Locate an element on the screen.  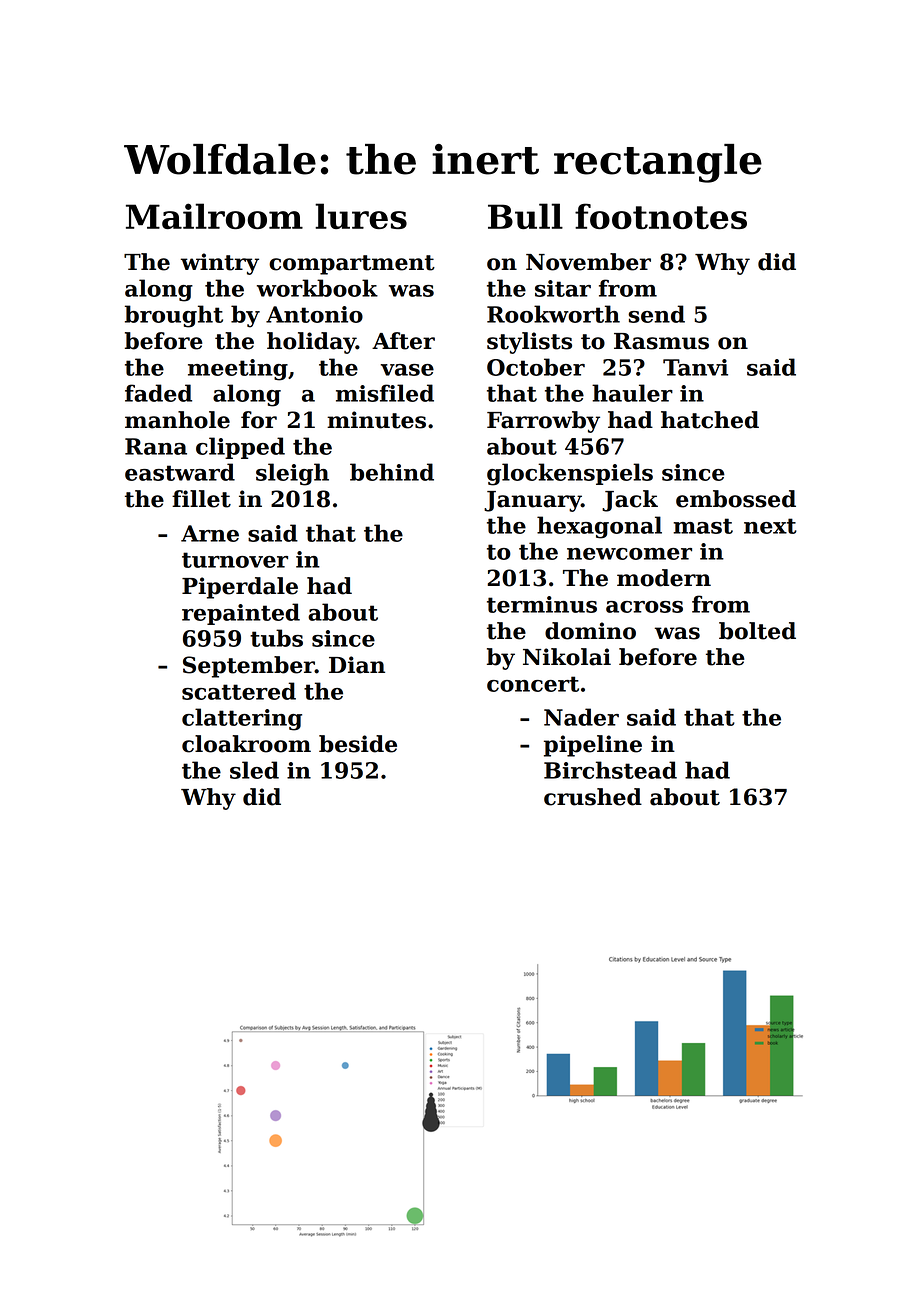
footnotes is located at coordinates (661, 216).
